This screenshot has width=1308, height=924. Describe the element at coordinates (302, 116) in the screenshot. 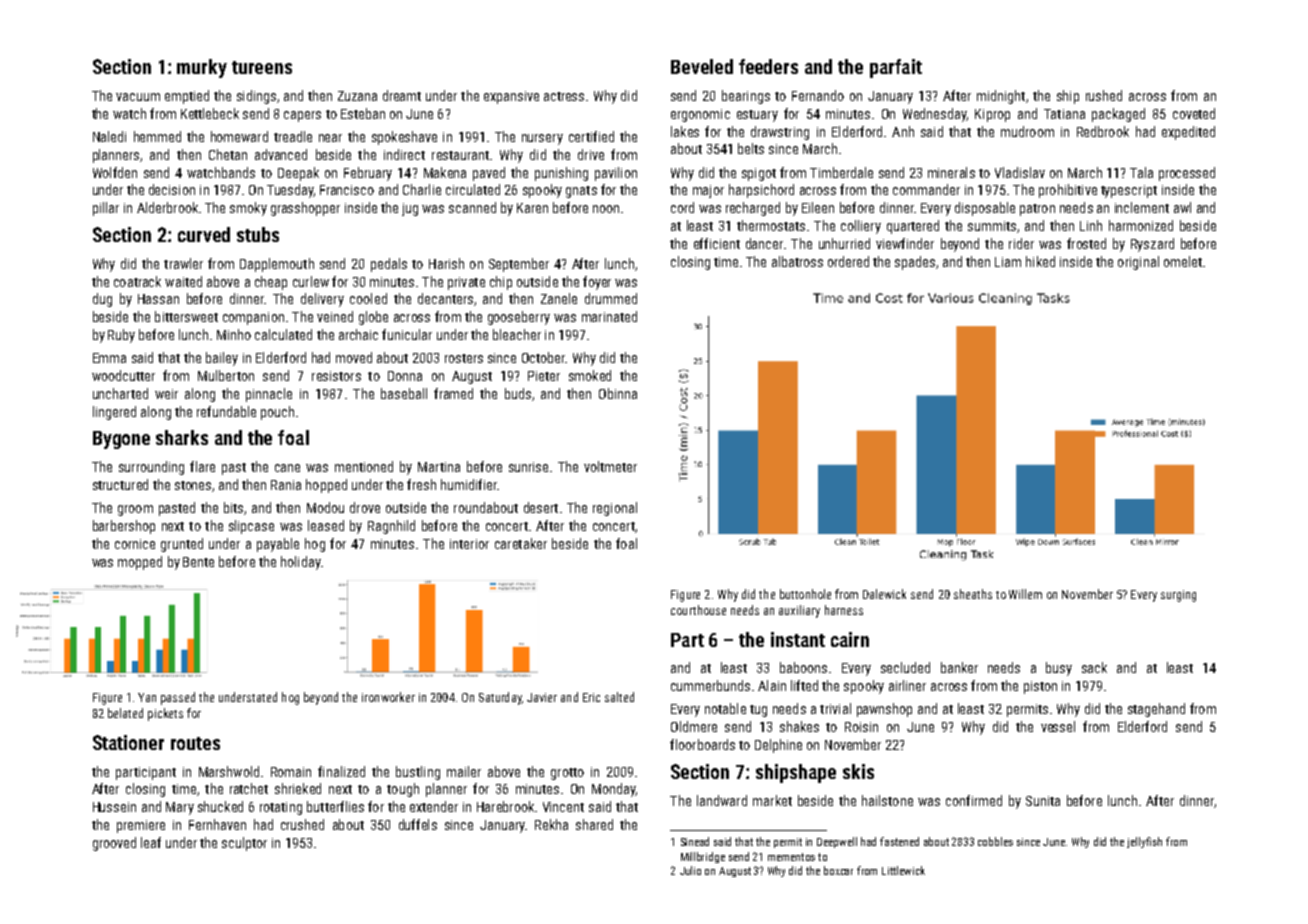

I see `capers` at that location.
